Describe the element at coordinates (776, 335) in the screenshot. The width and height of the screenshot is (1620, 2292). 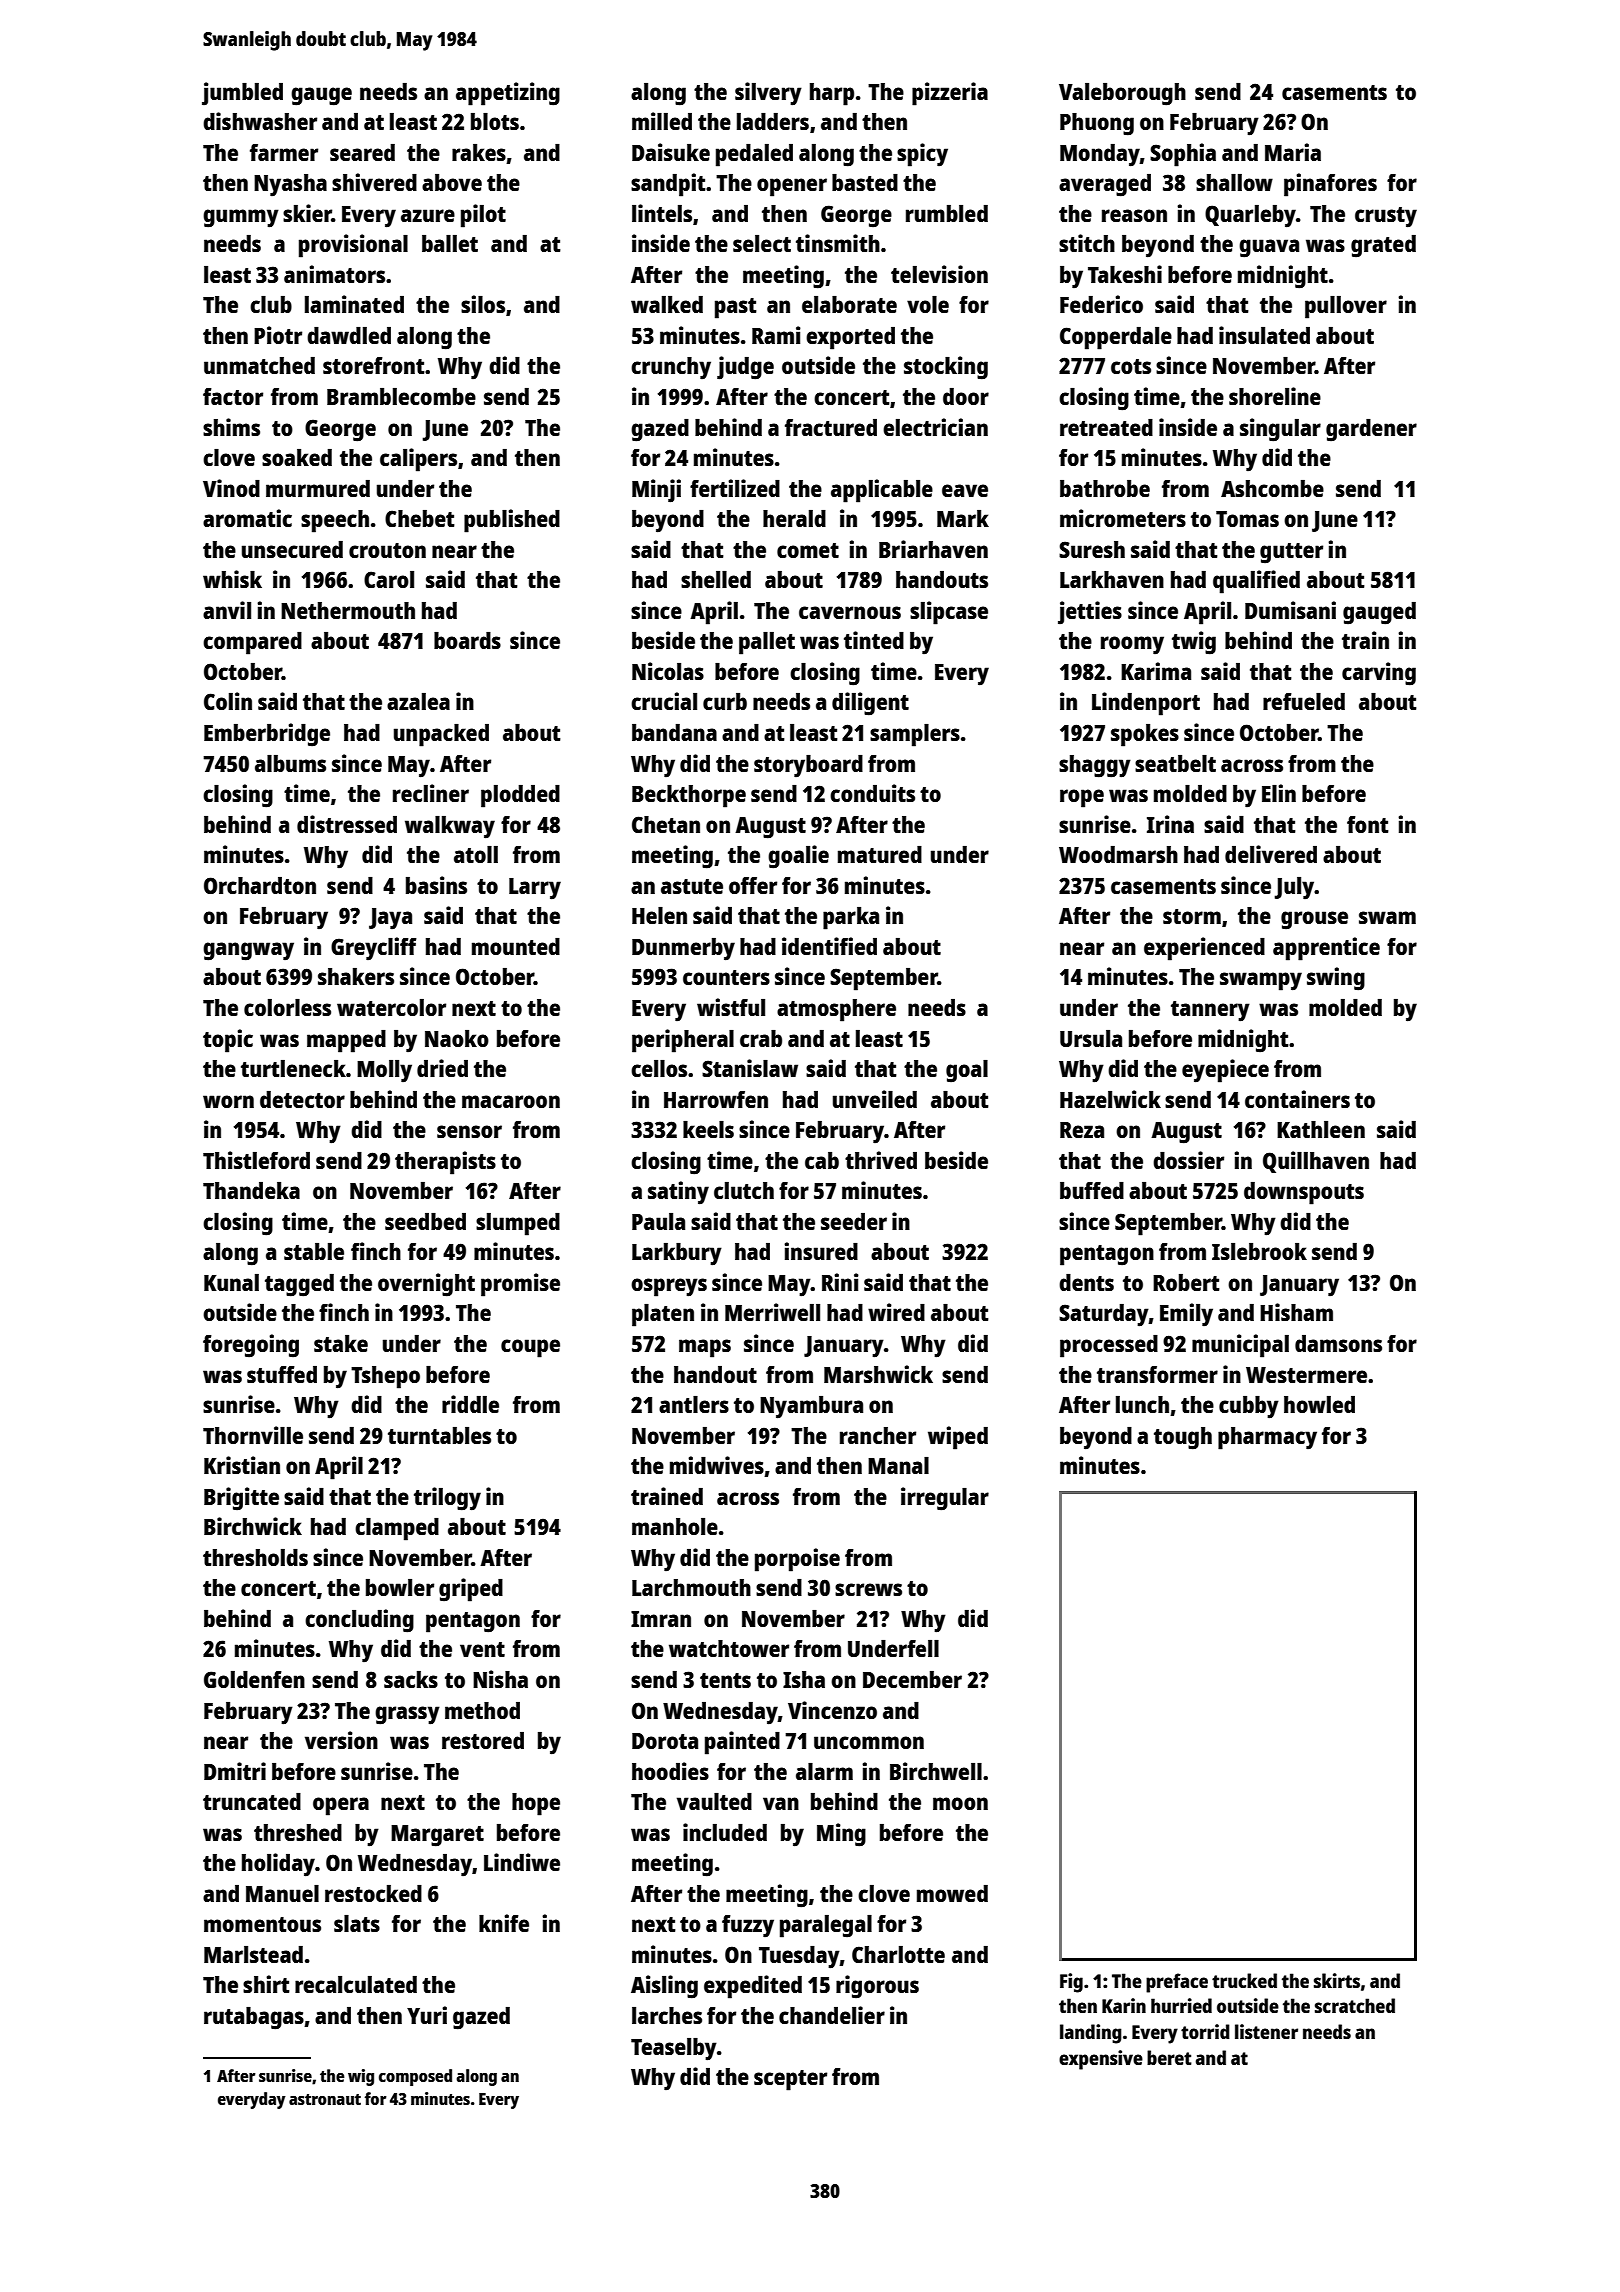
I see `Rami` at that location.
